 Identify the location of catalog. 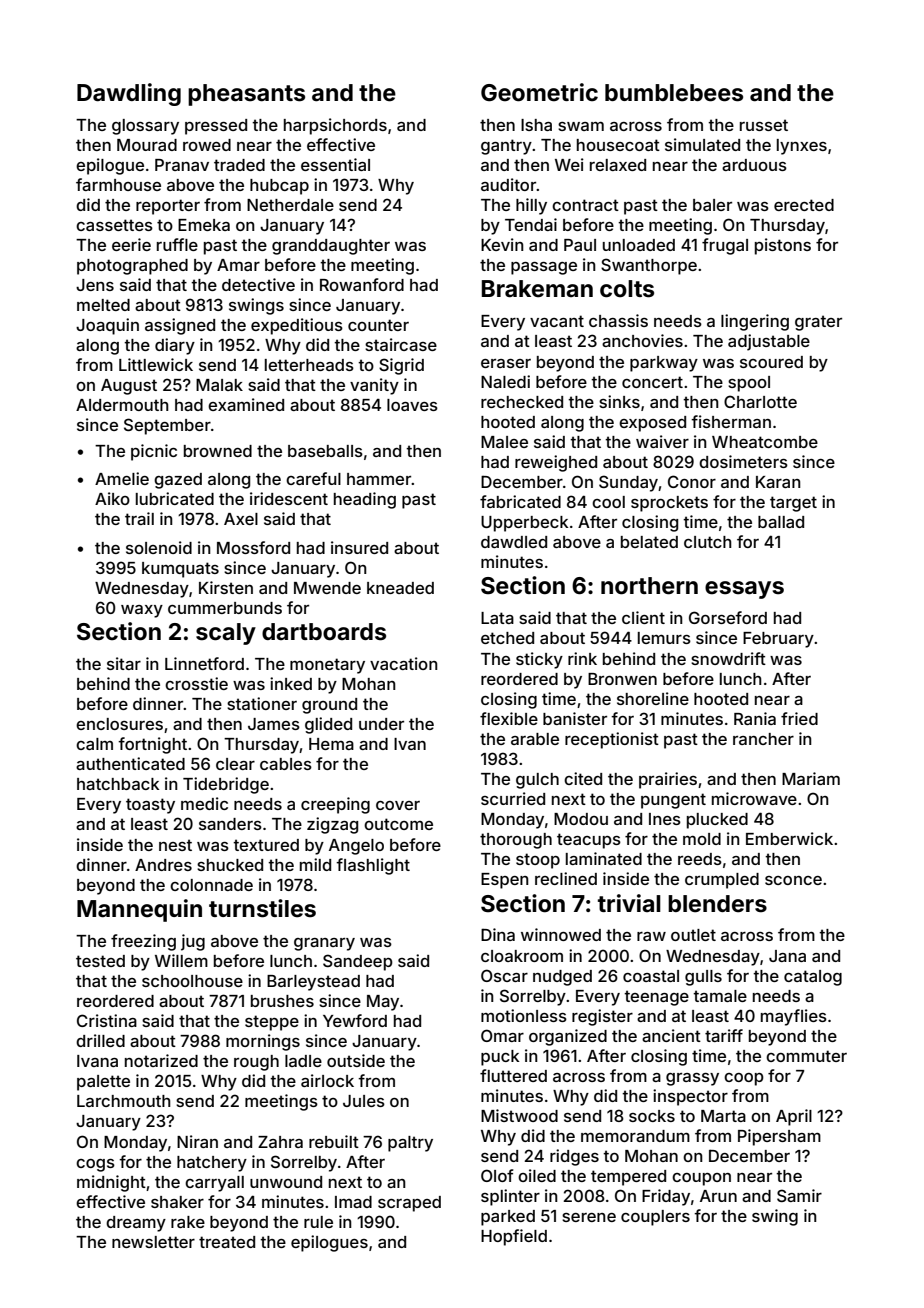
(813, 978).
